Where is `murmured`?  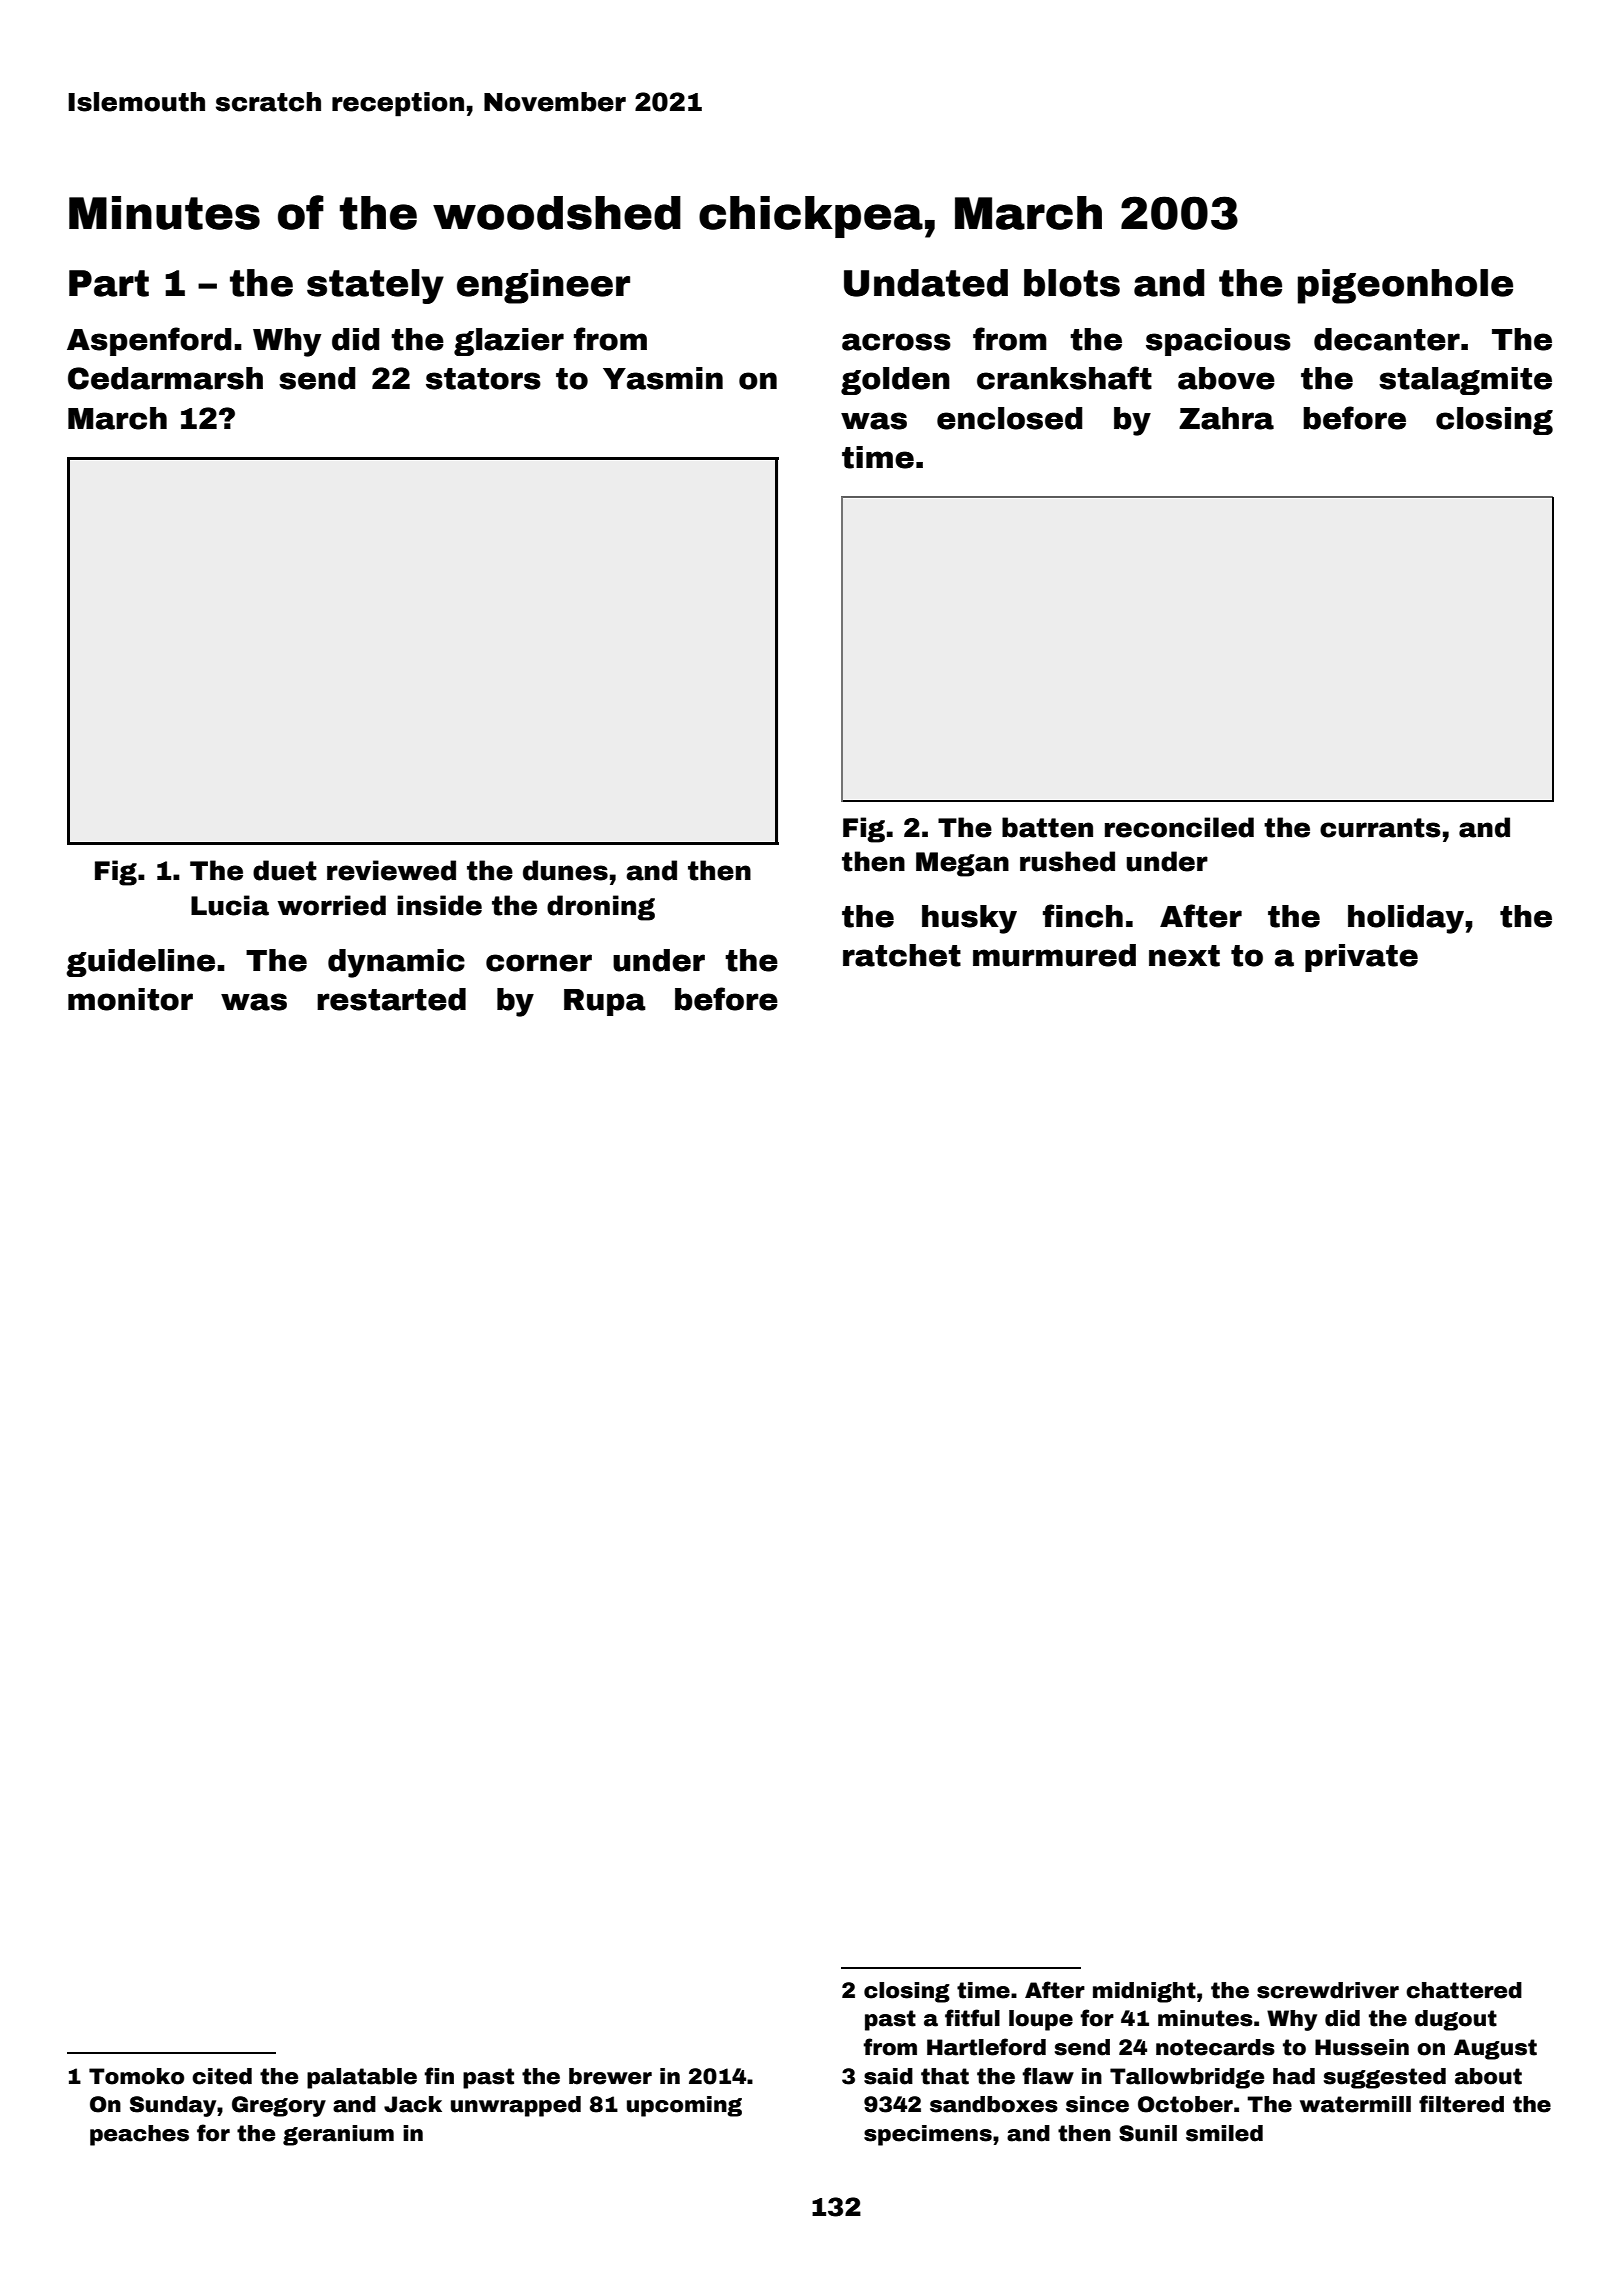 murmured is located at coordinates (1054, 955).
